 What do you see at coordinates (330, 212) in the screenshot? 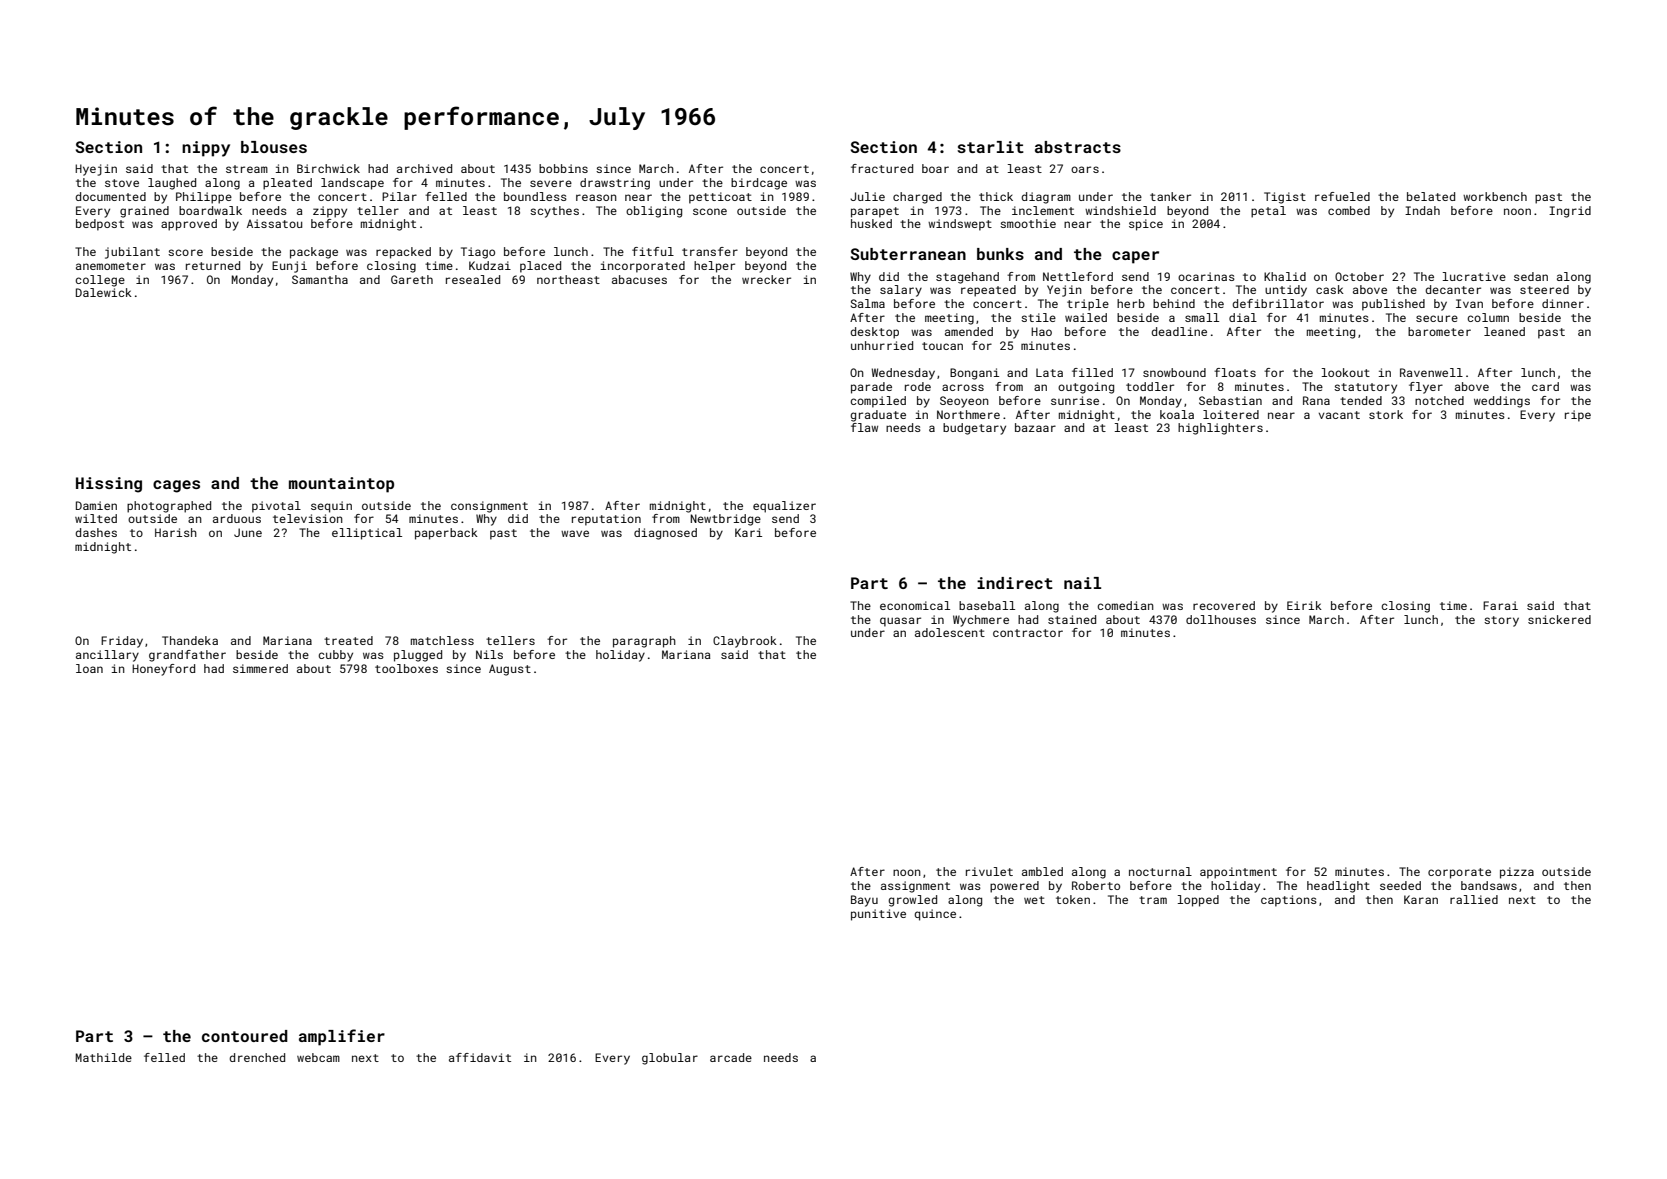
I see `zippy` at bounding box center [330, 212].
